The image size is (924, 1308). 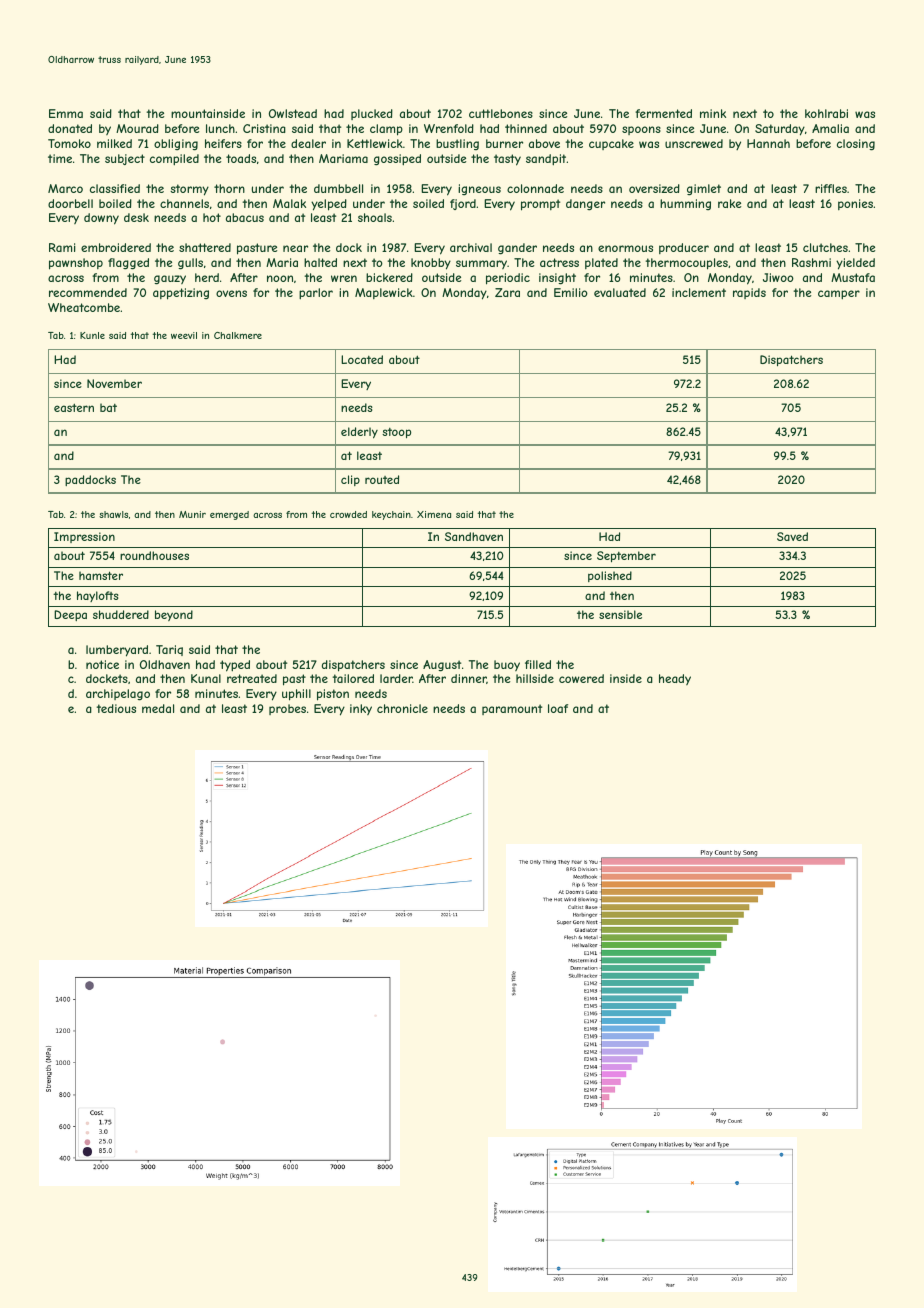 What do you see at coordinates (229, 188) in the document?
I see `thorn` at bounding box center [229, 188].
